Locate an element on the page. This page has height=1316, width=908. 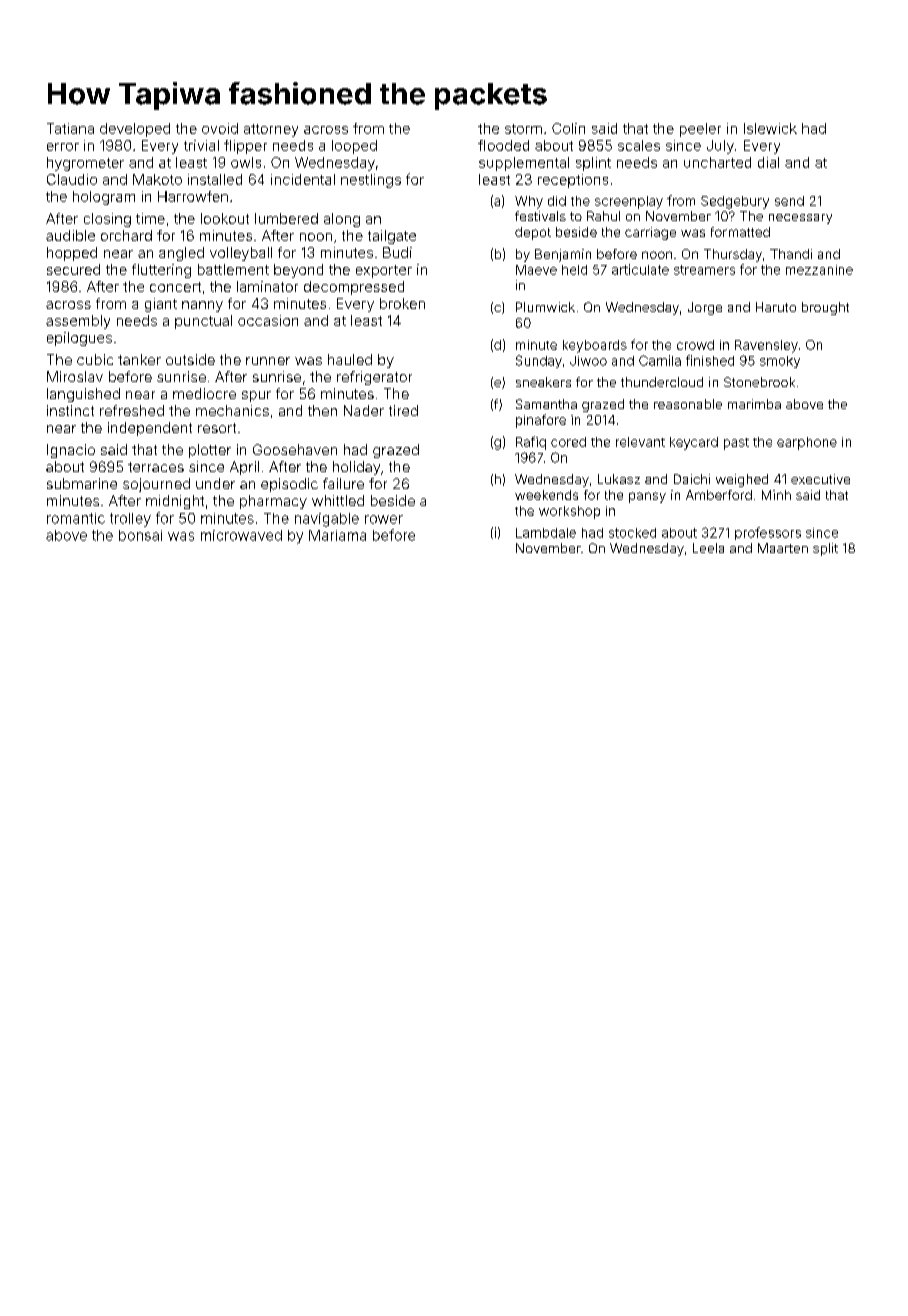
Tatiana is located at coordinates (70, 128).
